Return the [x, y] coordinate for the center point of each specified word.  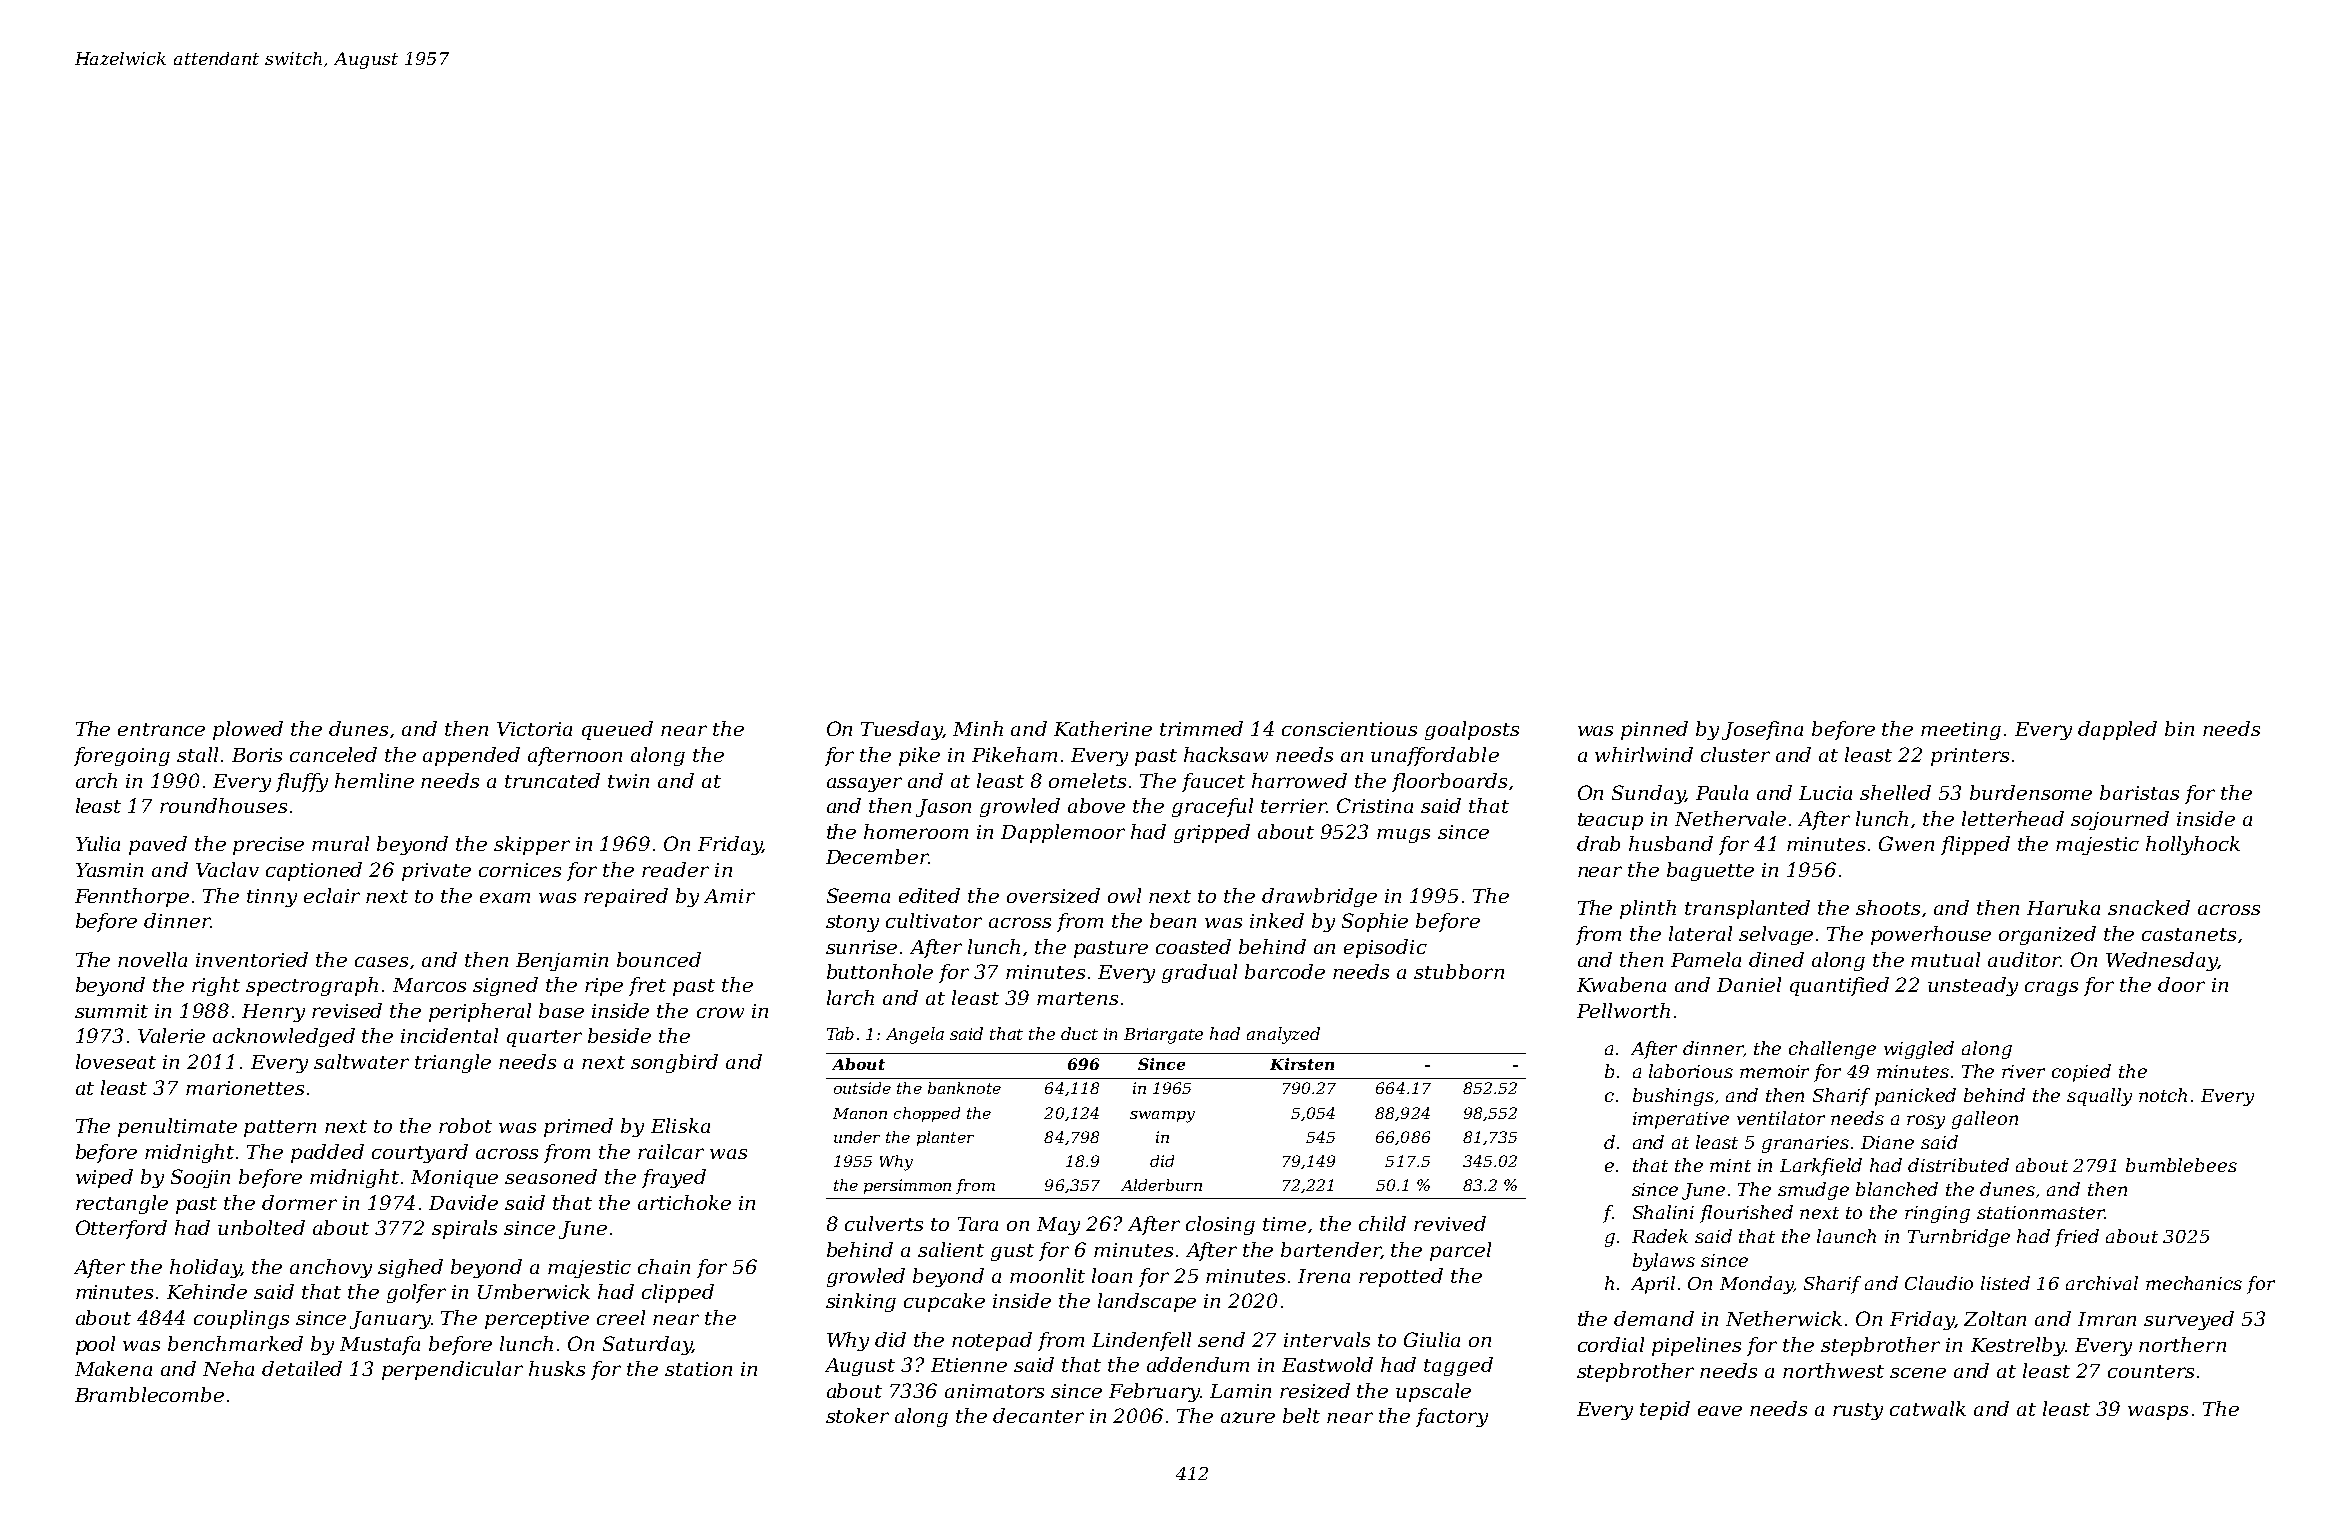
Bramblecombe [149, 1394]
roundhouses [223, 805]
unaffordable [1435, 756]
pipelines [1696, 1346]
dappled [2117, 730]
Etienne [969, 1365]
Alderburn [1161, 1185]
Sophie [1375, 922]
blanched [1897, 1189]
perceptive [537, 1320]
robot [465, 1125]
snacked [2149, 907]
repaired [626, 897]
